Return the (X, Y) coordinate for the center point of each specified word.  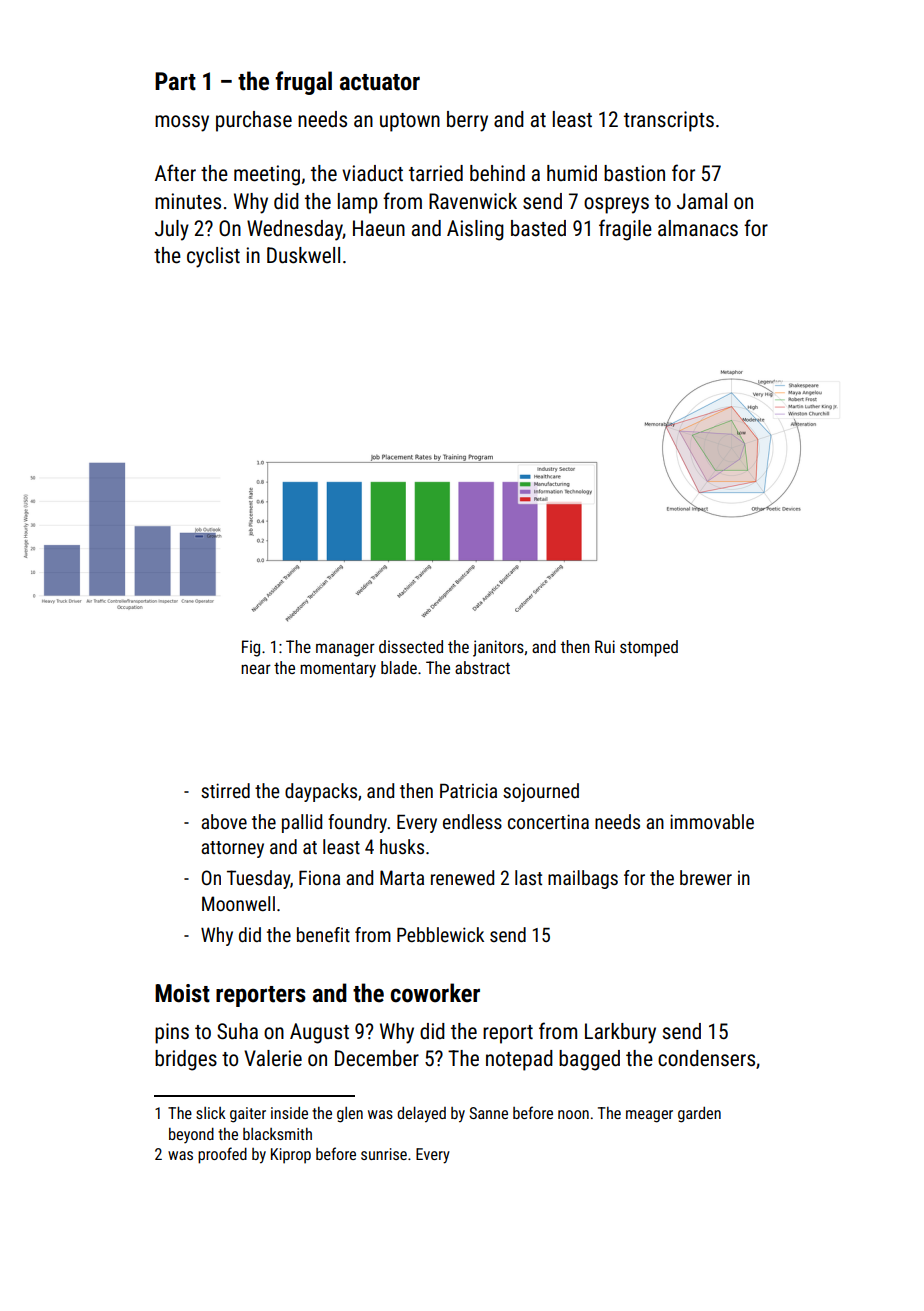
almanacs (698, 228)
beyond (191, 1135)
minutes (188, 201)
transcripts (669, 121)
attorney (232, 849)
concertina (548, 821)
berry (467, 121)
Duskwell (303, 255)
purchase (254, 121)
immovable (712, 821)
